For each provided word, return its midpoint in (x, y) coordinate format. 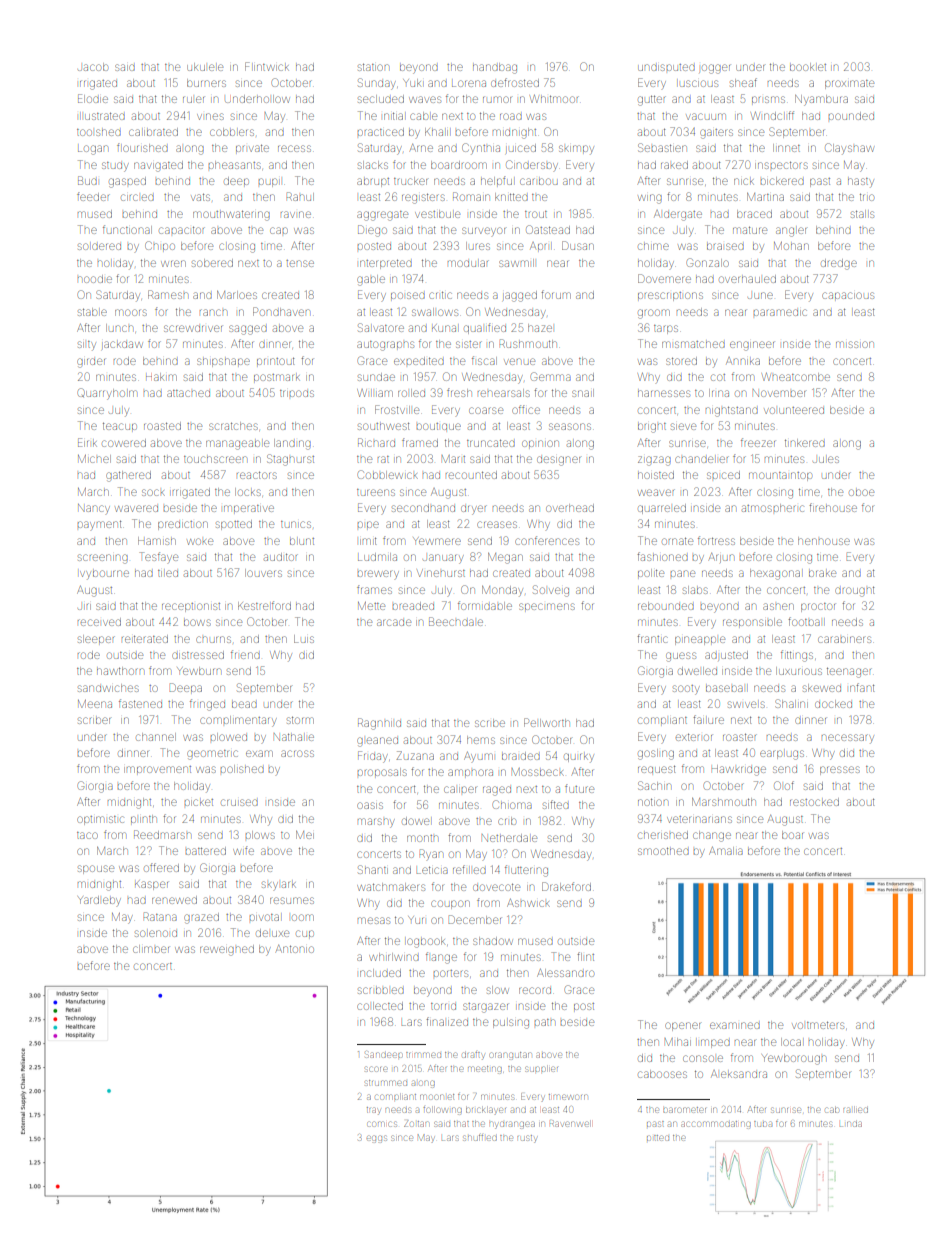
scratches (233, 426)
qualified (485, 328)
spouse (96, 869)
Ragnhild (379, 724)
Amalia (726, 851)
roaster (740, 737)
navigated (158, 166)
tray (373, 1111)
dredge (839, 264)
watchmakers (391, 887)
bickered (782, 181)
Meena (95, 704)
